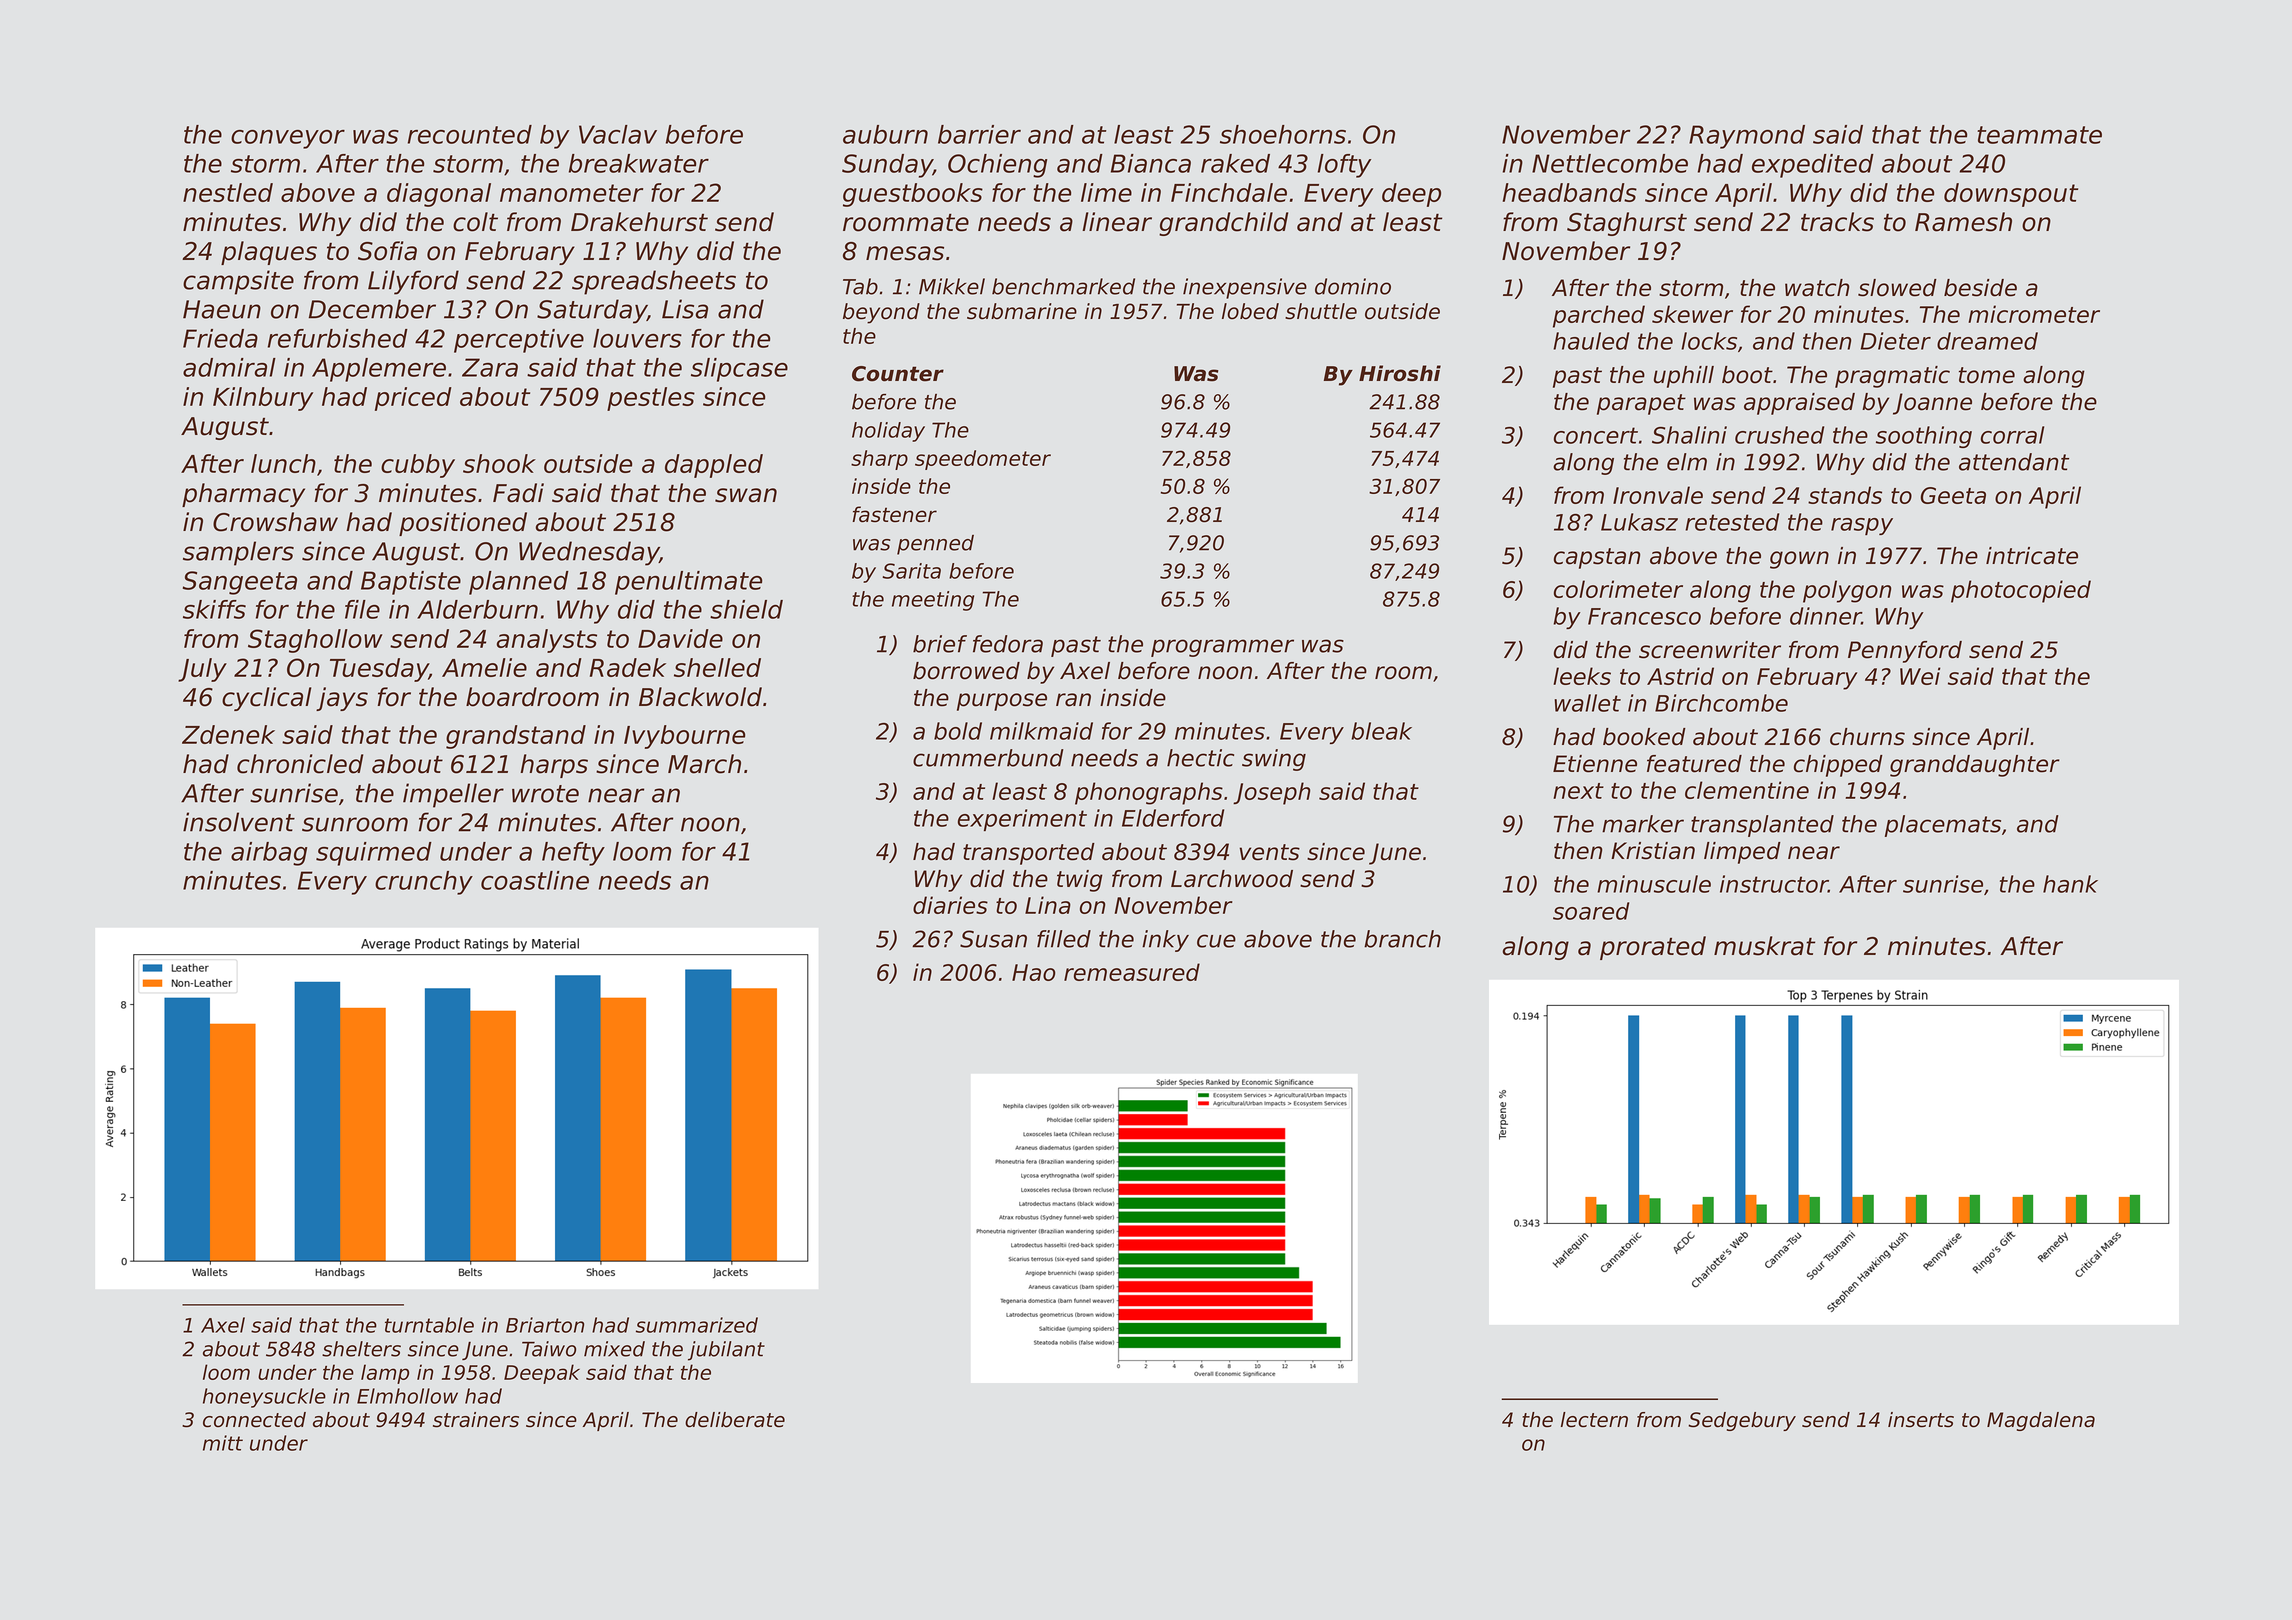  I want to click on recounted, so click(470, 134).
